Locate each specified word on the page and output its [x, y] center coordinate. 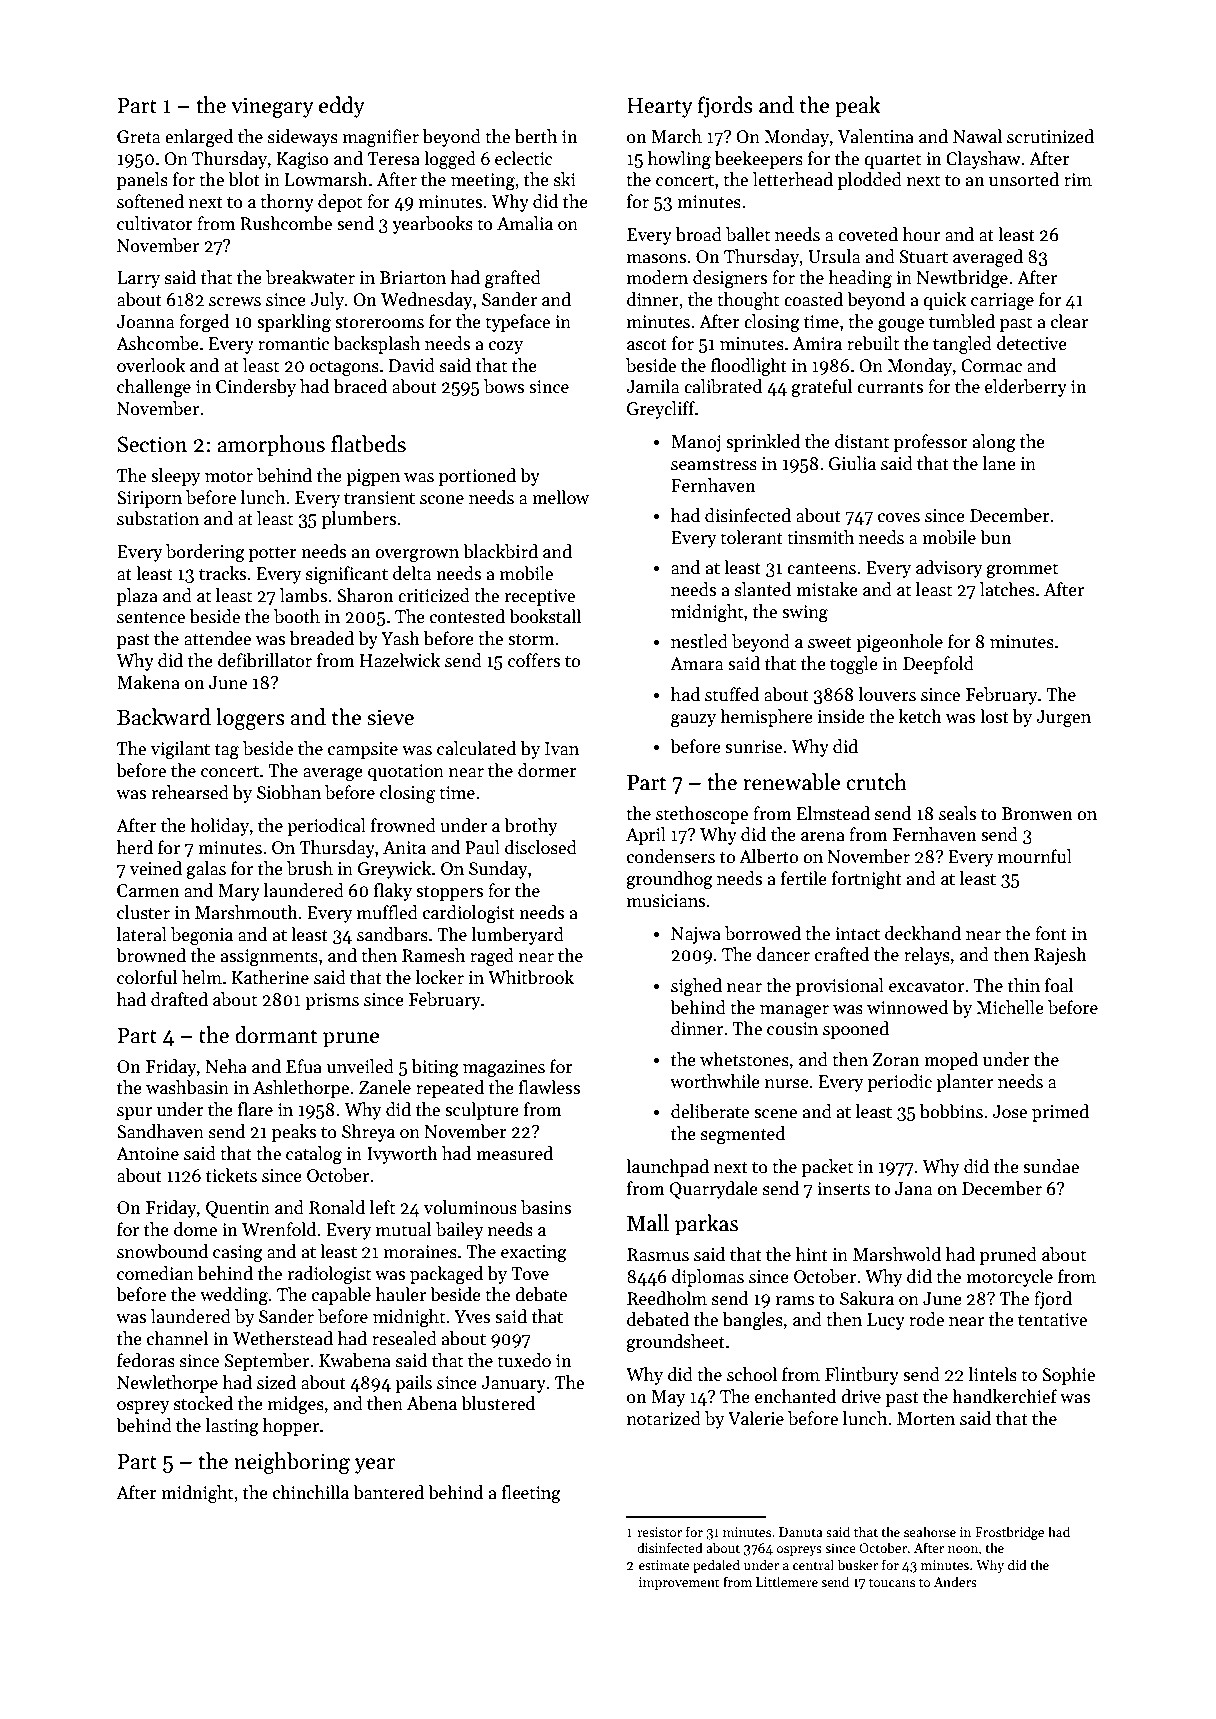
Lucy [886, 1321]
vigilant [180, 750]
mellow [560, 497]
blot [244, 179]
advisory [949, 569]
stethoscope [702, 815]
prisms [332, 1001]
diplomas [708, 1278]
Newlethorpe [167, 1384]
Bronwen [1037, 814]
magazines [504, 1068]
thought [748, 301]
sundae [1051, 1166]
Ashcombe [157, 343]
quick [944, 301]
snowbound [162, 1251]
